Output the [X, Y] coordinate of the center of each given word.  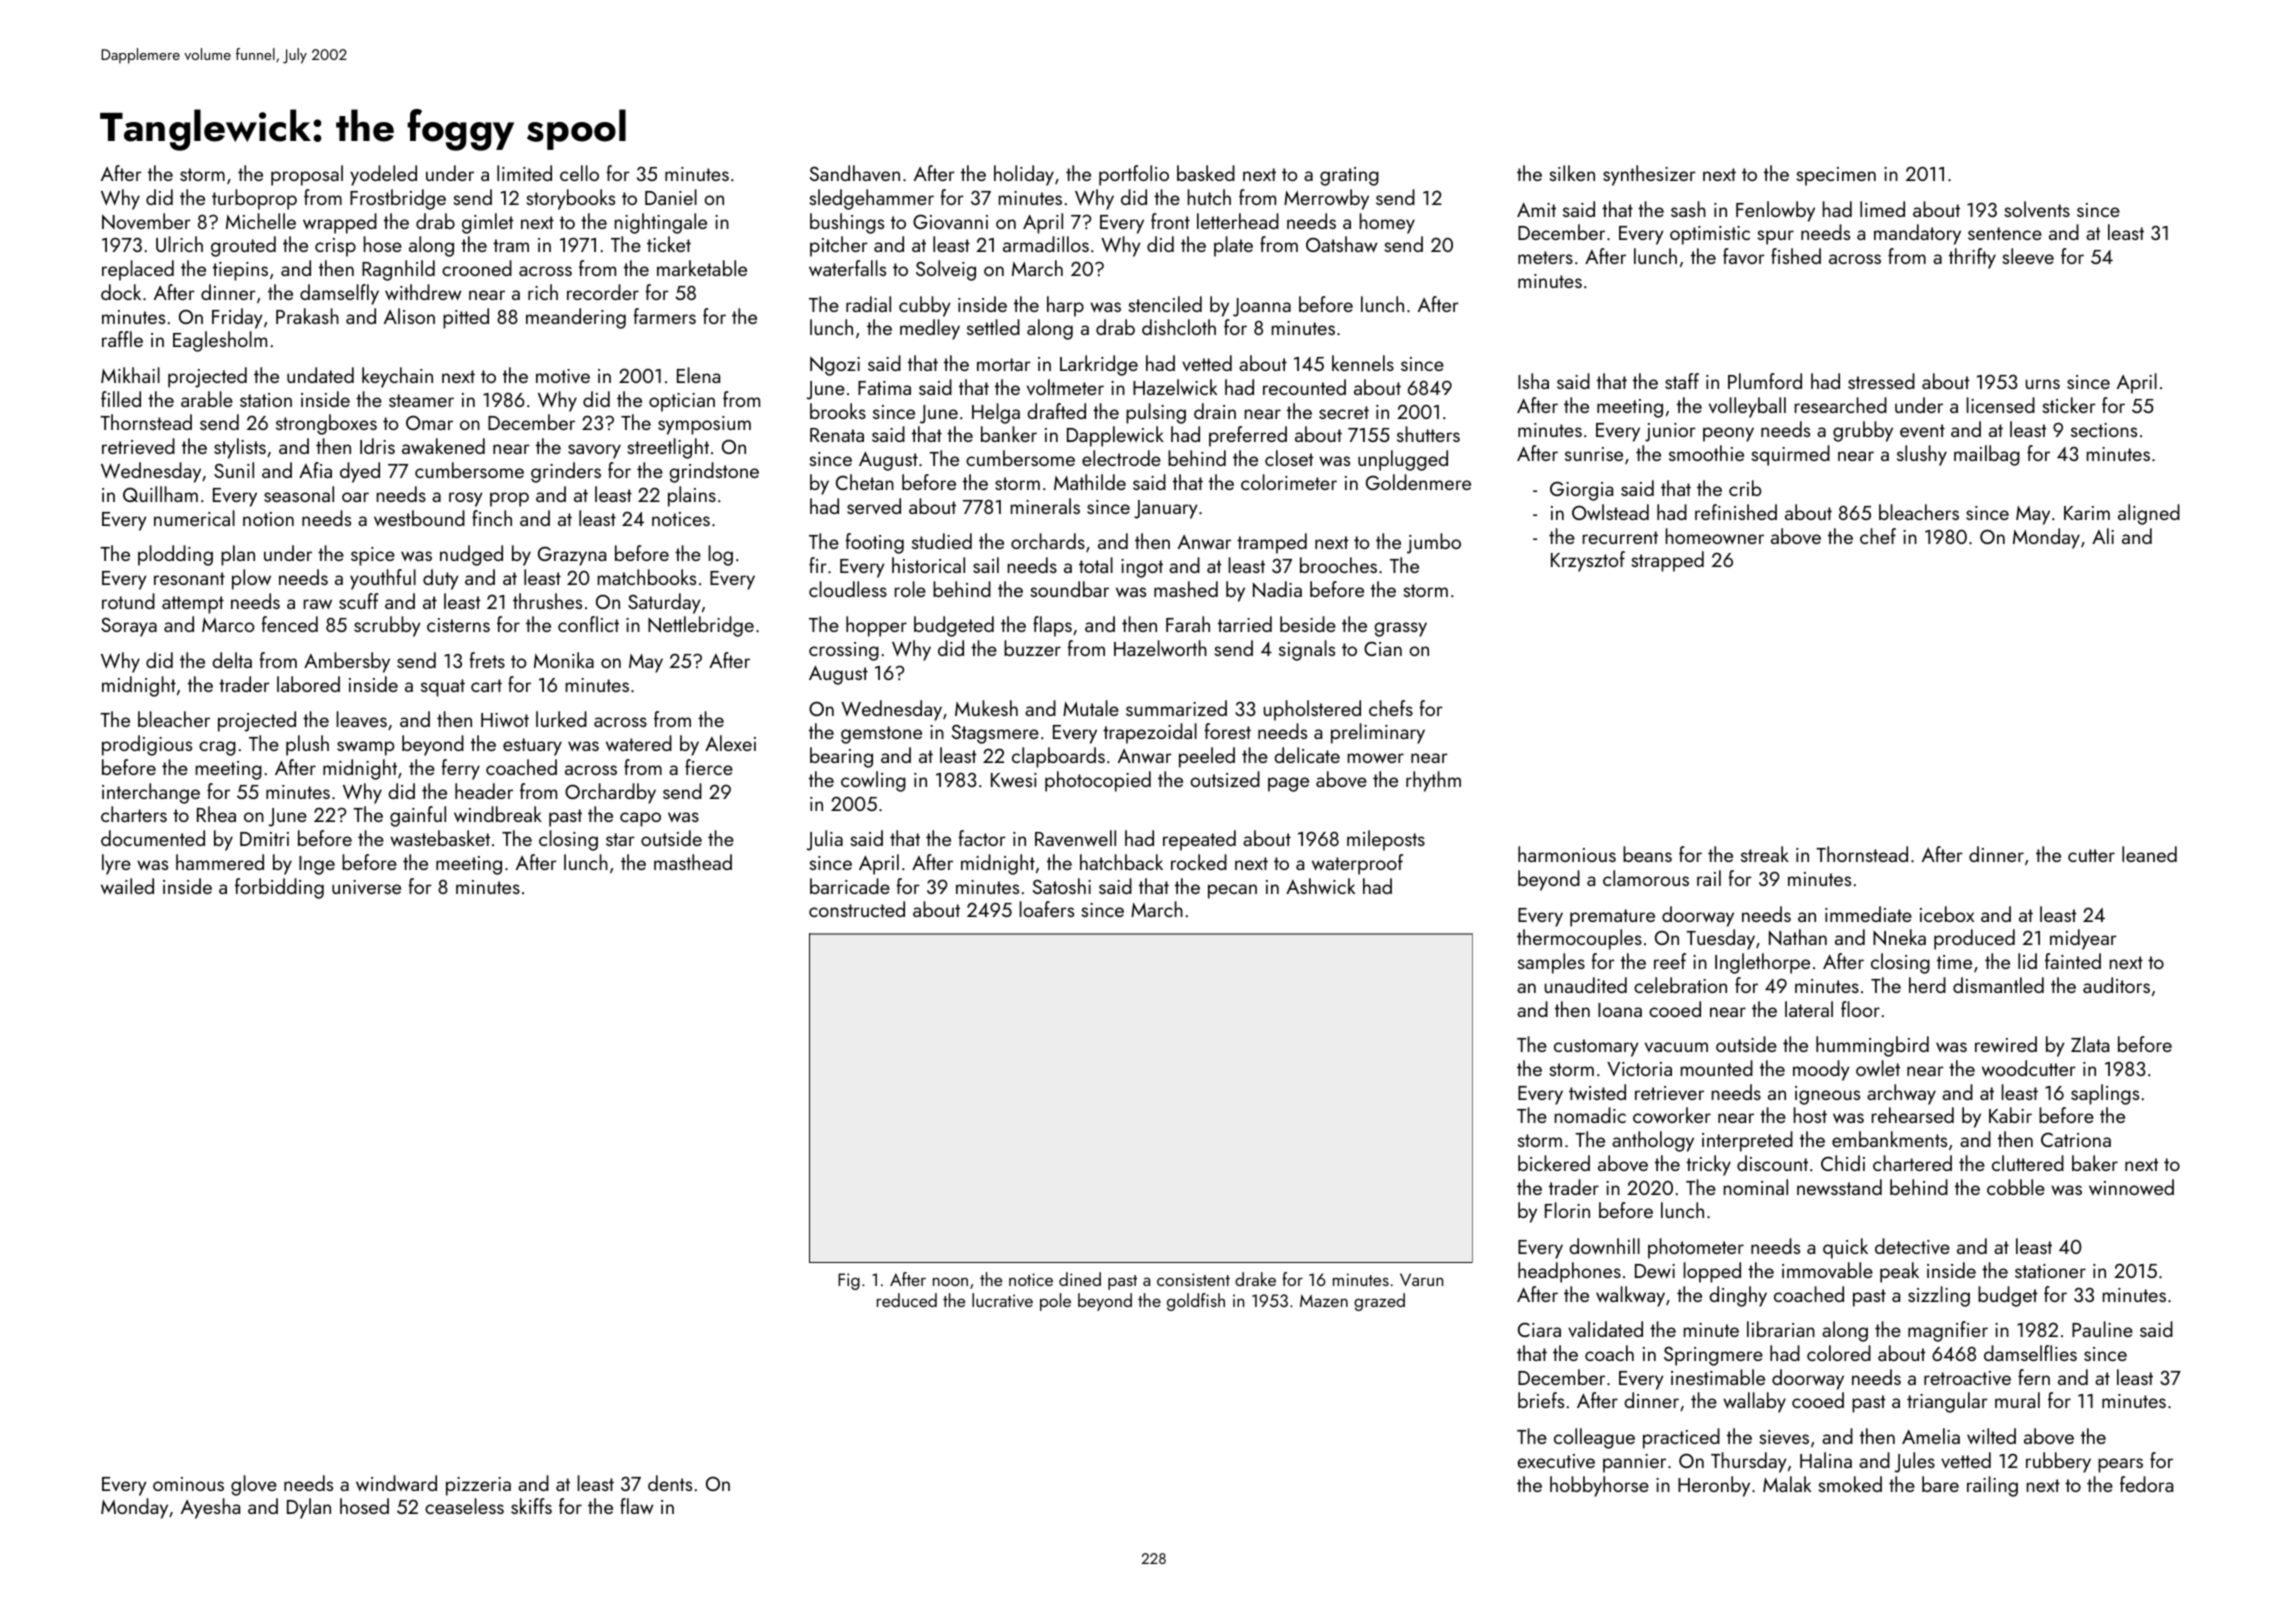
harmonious [1567, 854]
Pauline [2102, 1329]
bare [1940, 1484]
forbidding [279, 888]
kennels [1363, 363]
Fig [849, 1281]
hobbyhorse [1599, 1486]
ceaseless [464, 1506]
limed [1882, 209]
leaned [2149, 854]
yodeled [383, 175]
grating [1349, 176]
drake [1255, 1279]
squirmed [1790, 455]
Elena [698, 375]
